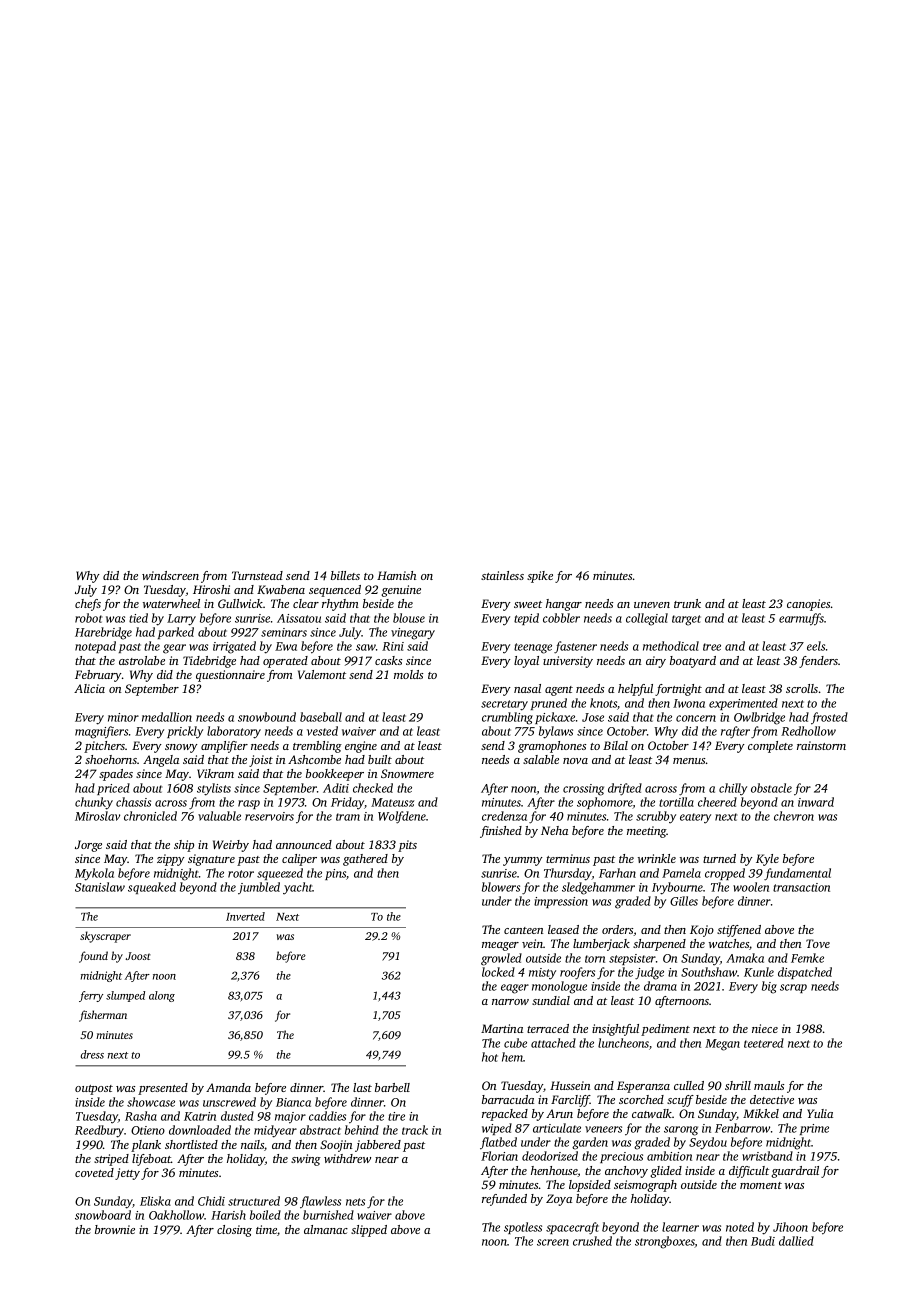 This screenshot has height=1308, width=924. Describe the element at coordinates (550, 1156) in the screenshot. I see `deodorized` at that location.
